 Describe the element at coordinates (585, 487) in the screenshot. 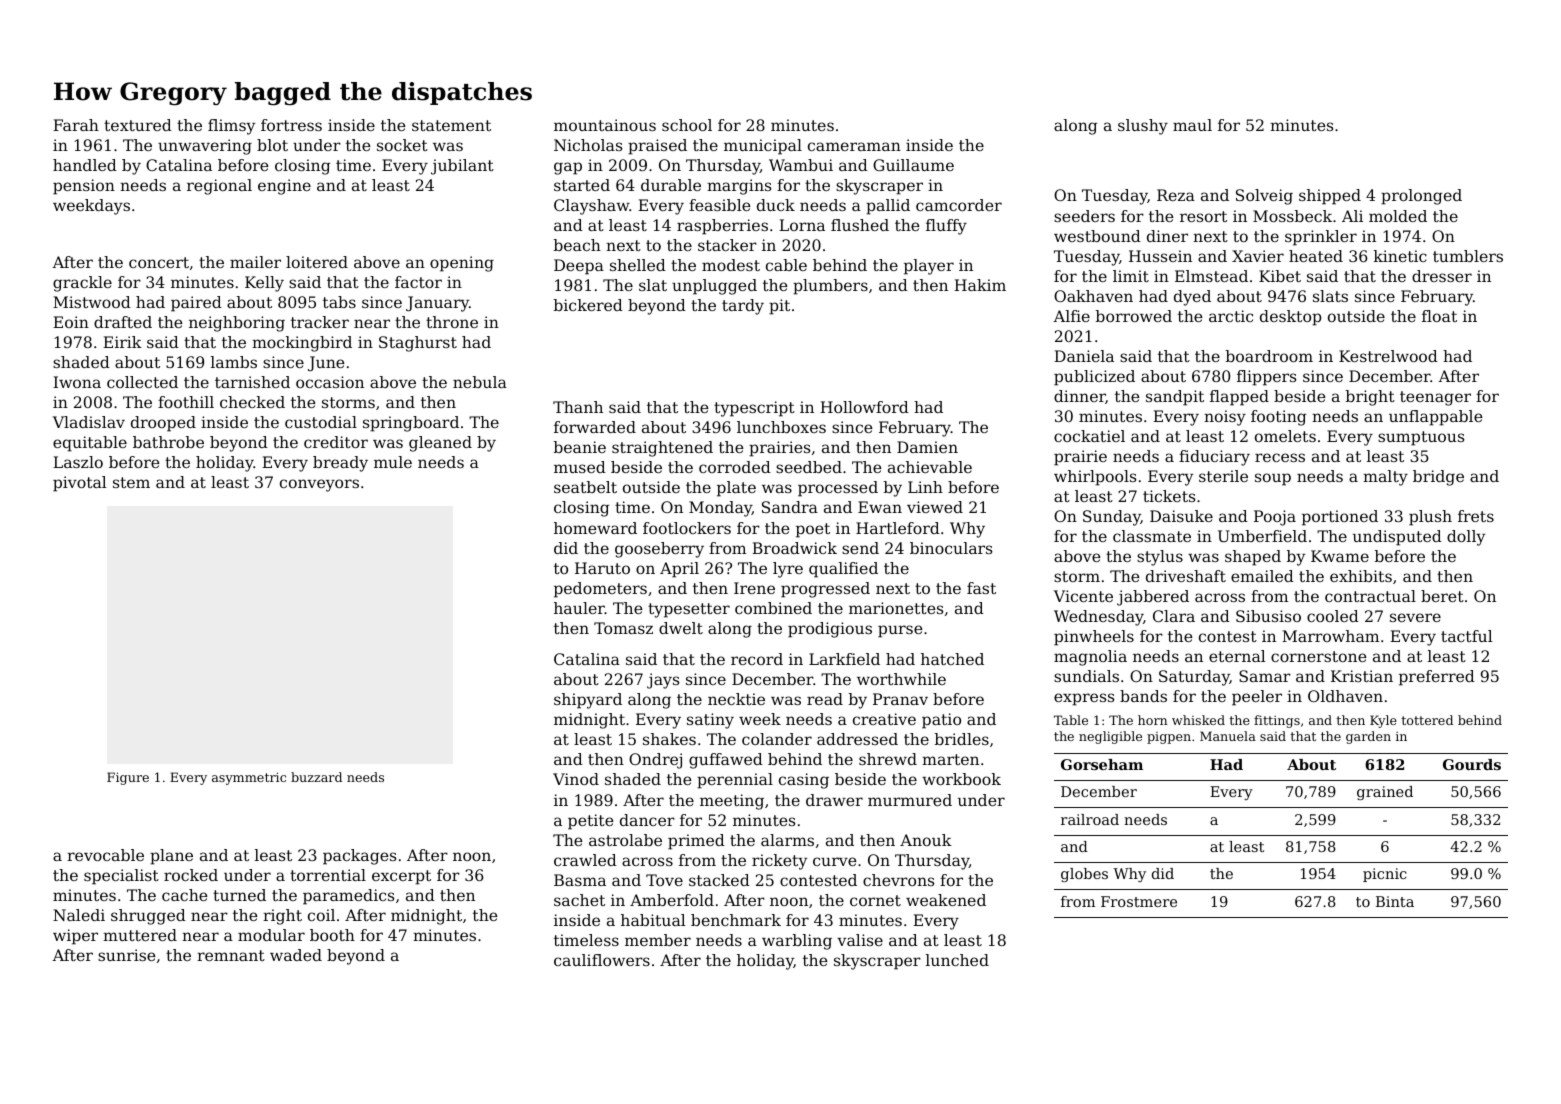

I see `seatbelt` at that location.
